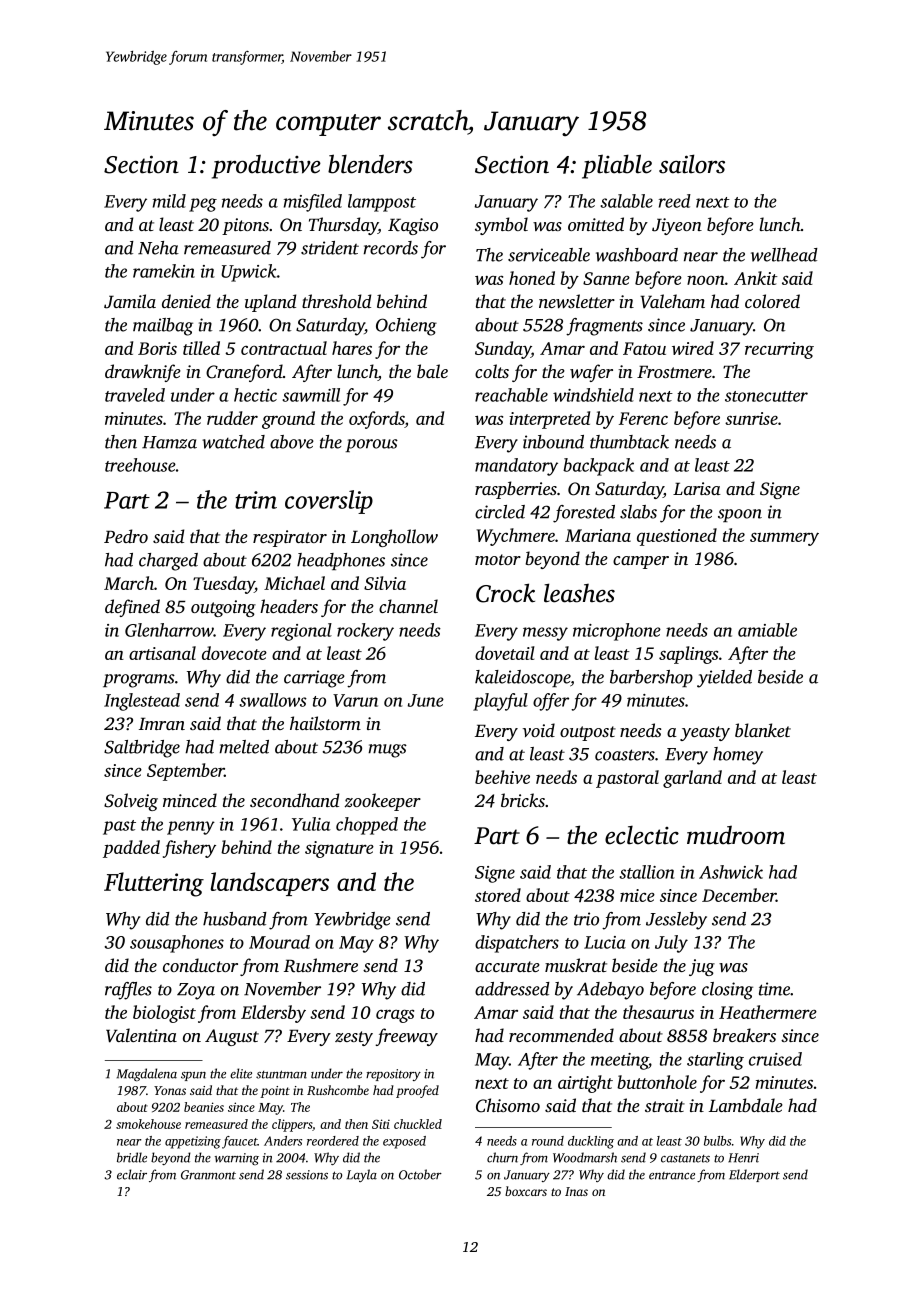 The height and width of the page is (1308, 924). Describe the element at coordinates (501, 226) in the page. I see `symbol` at that location.
